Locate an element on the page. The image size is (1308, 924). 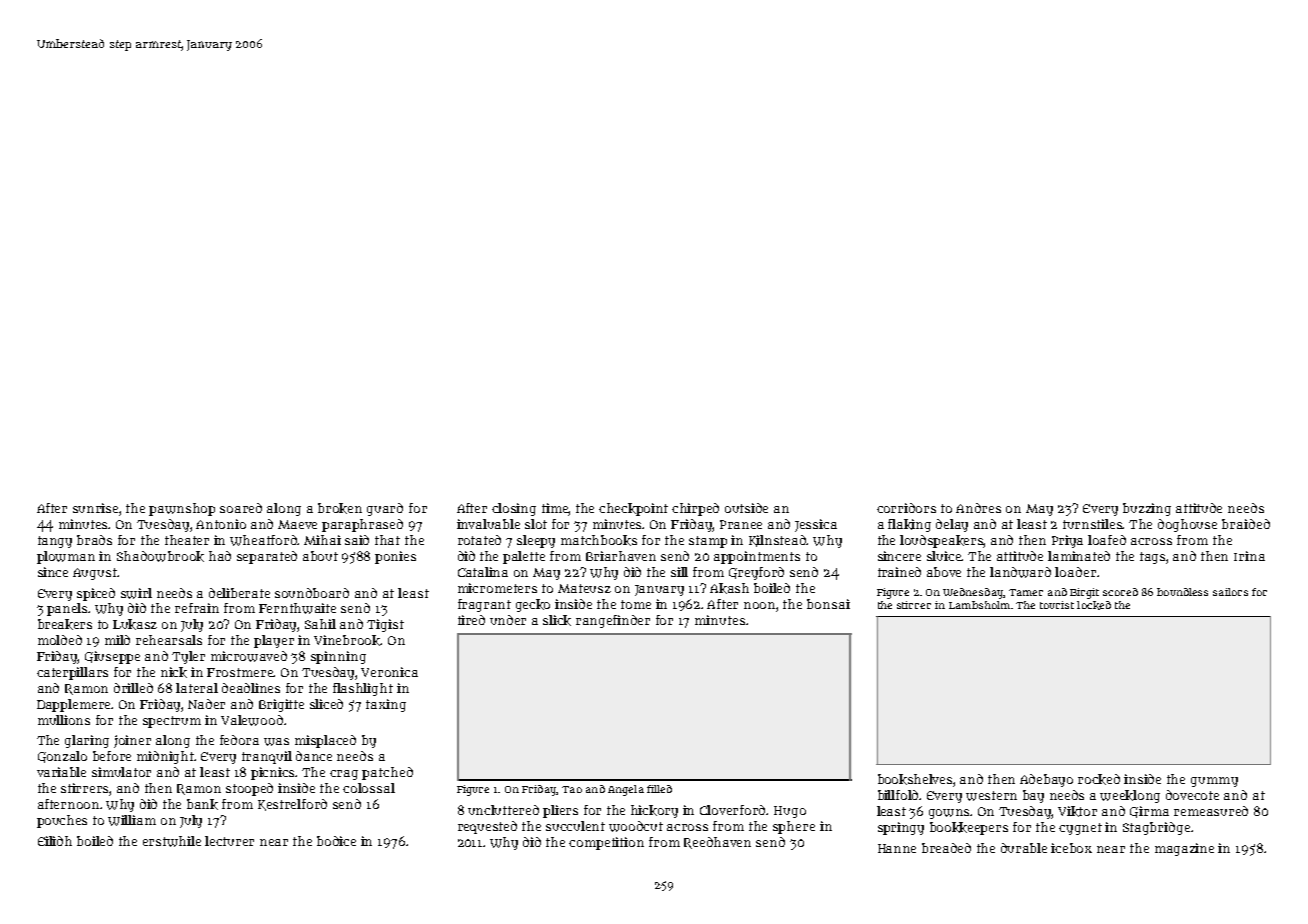
mullions is located at coordinates (64, 720).
